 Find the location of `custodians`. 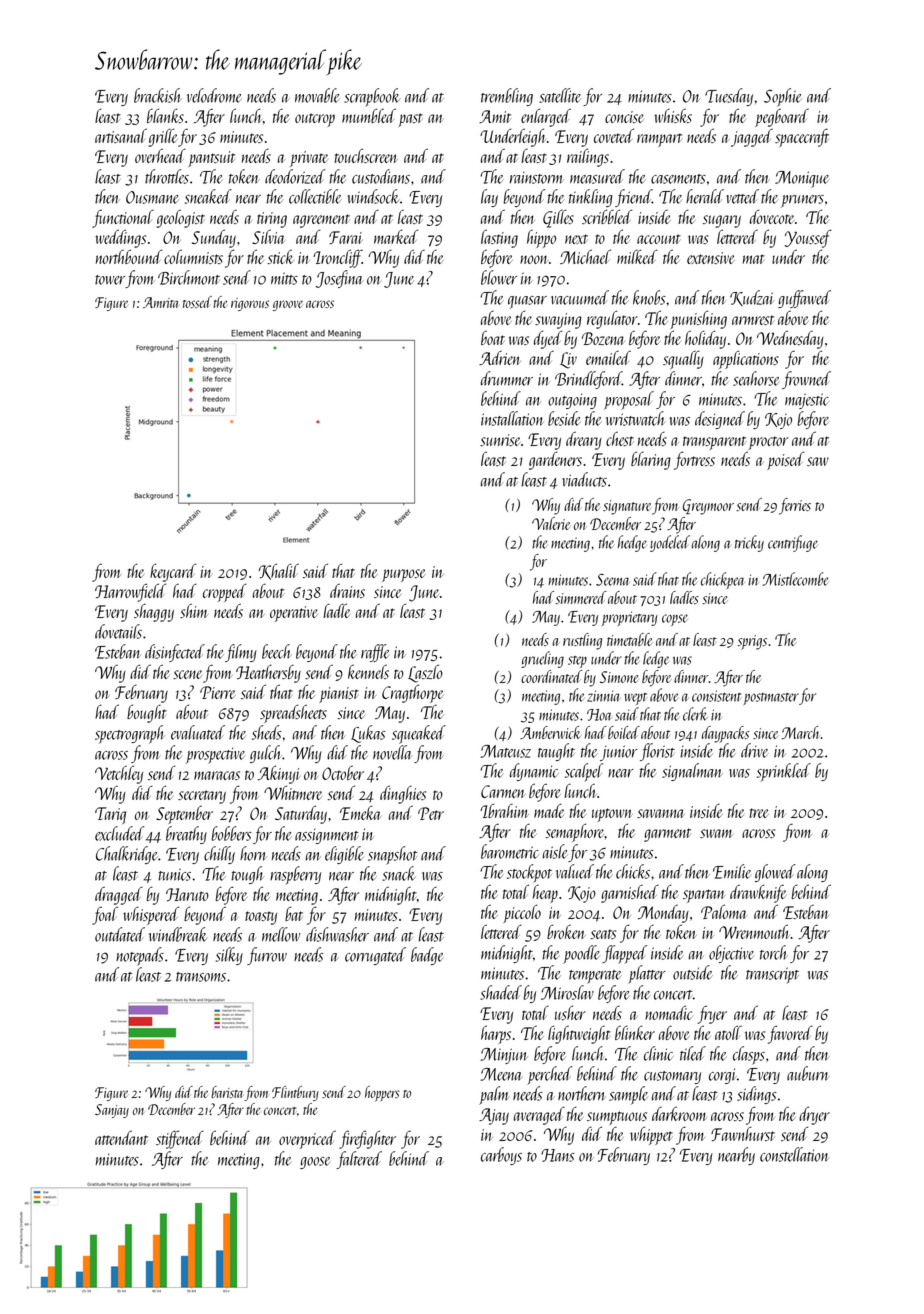

custodians is located at coordinates (381, 176).
